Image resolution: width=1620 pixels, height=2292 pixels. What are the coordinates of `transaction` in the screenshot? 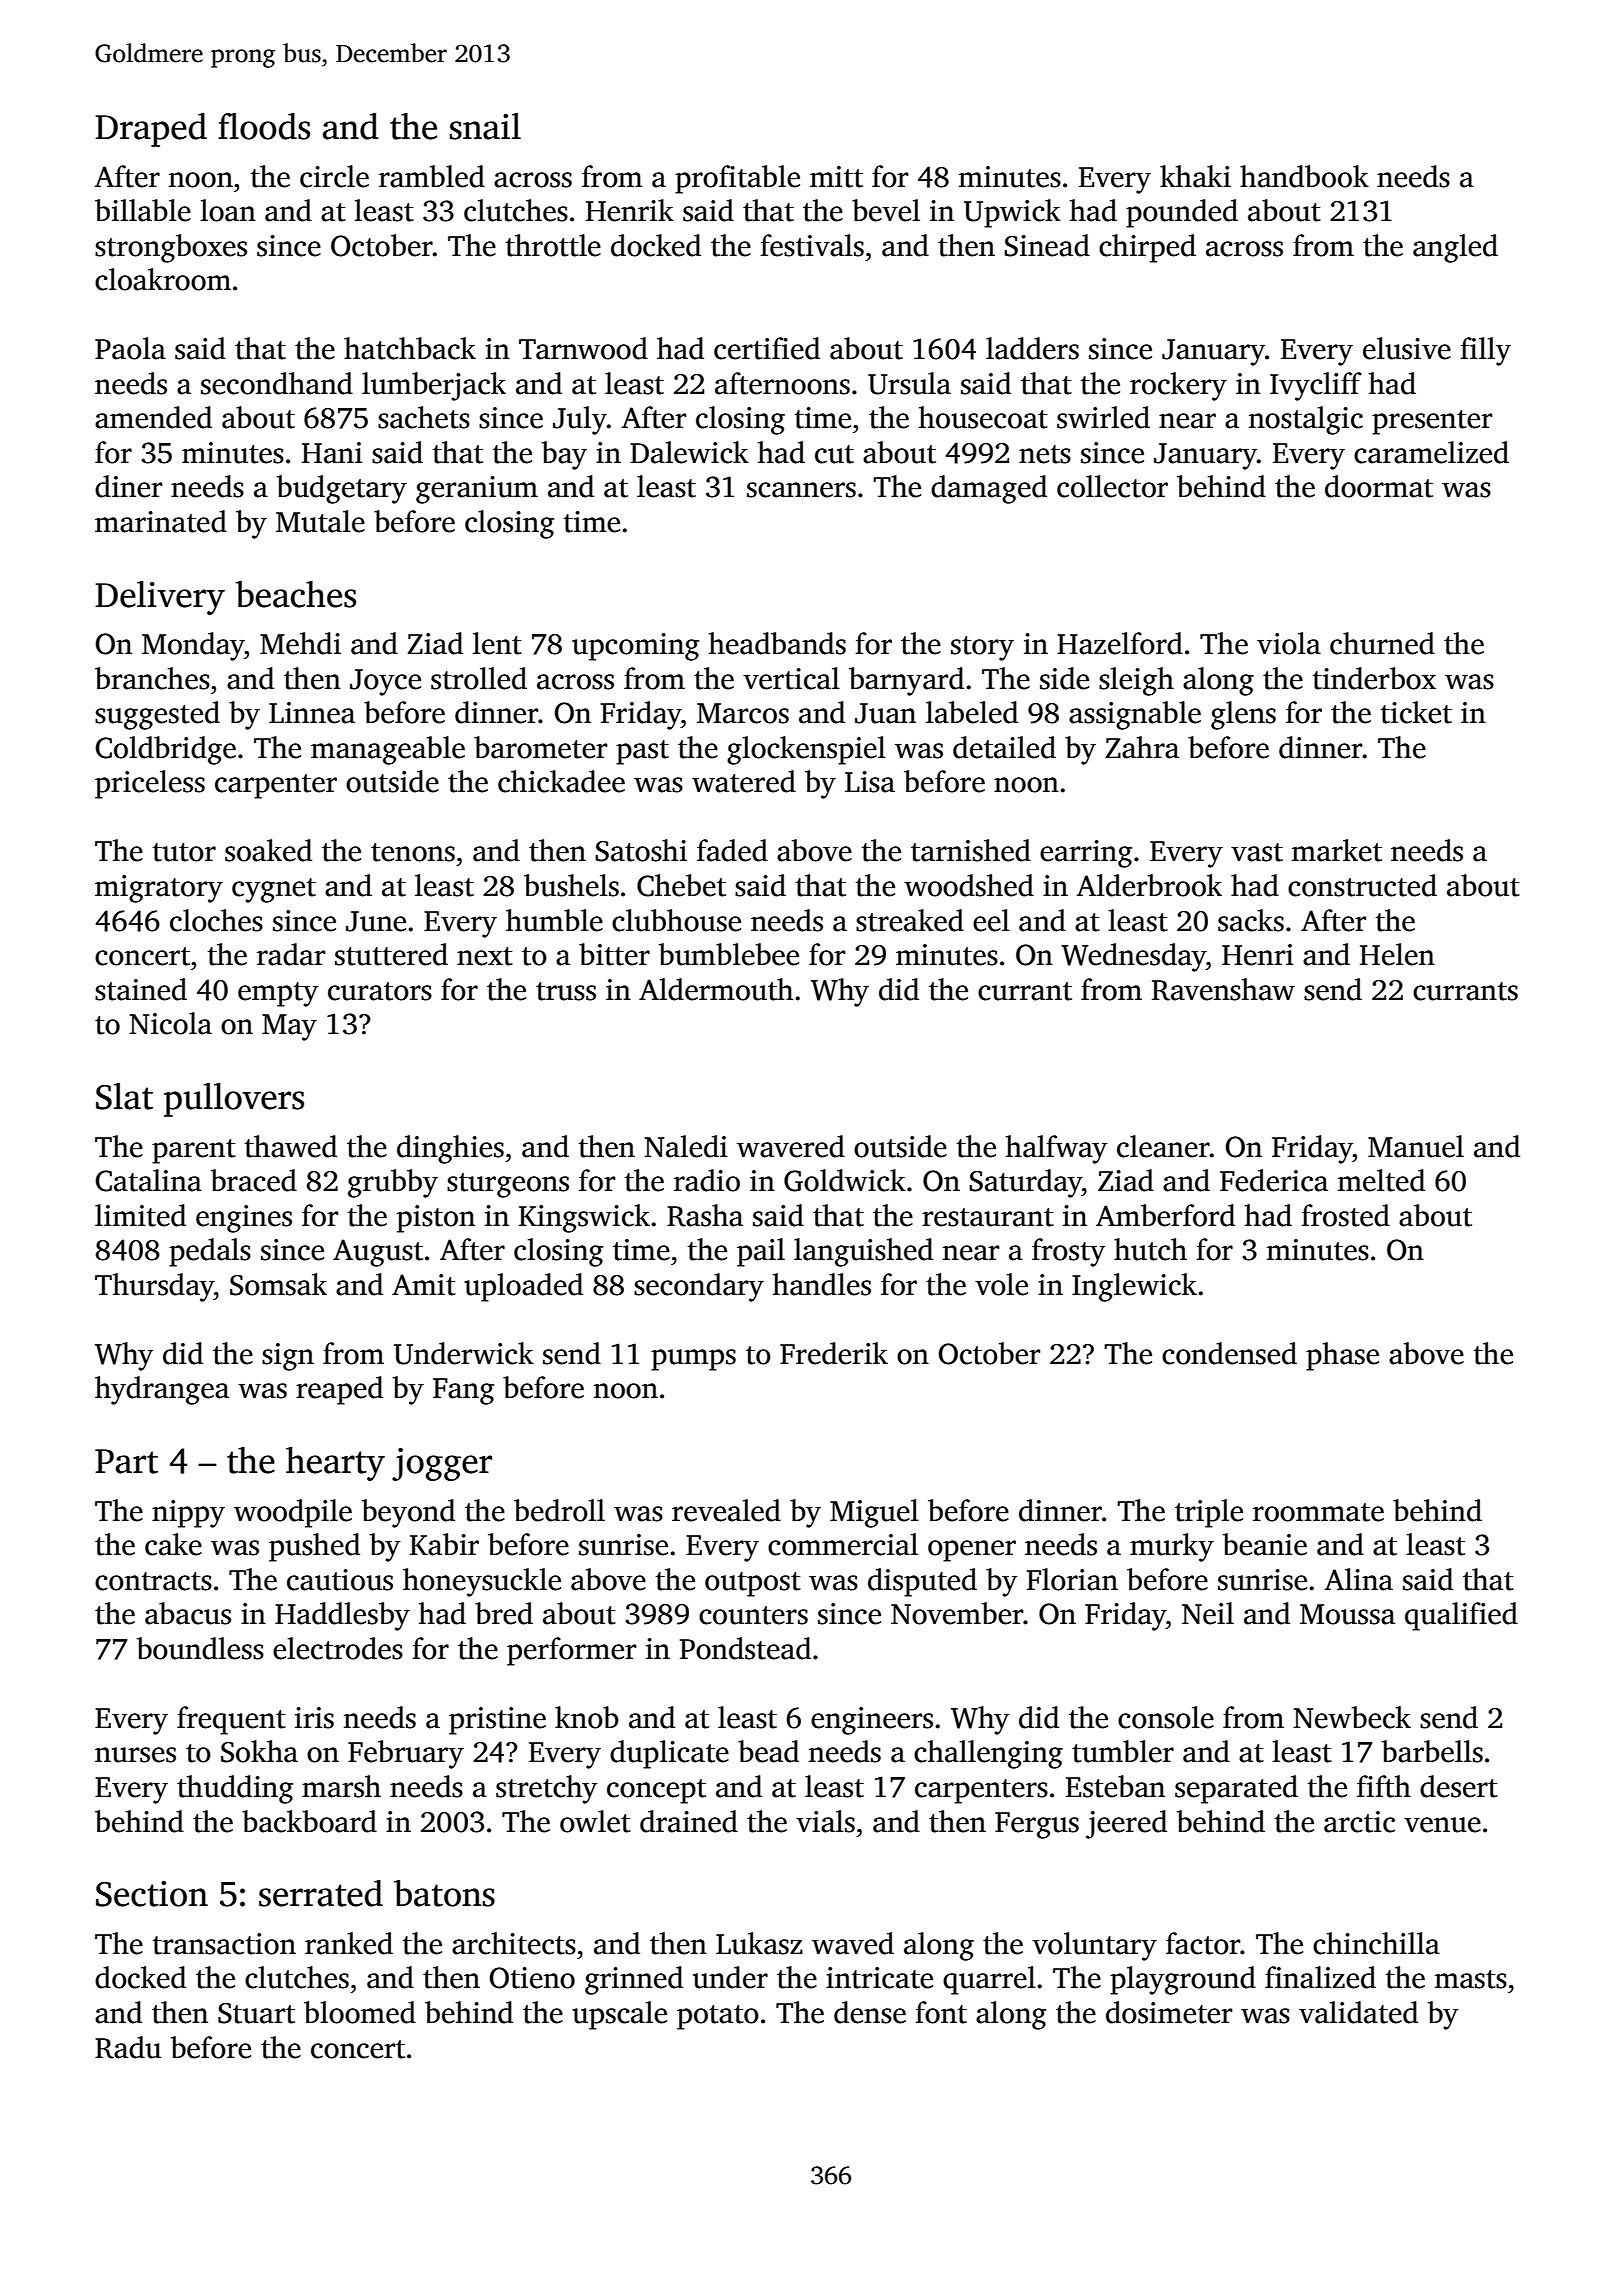 It's located at (224, 1944).
